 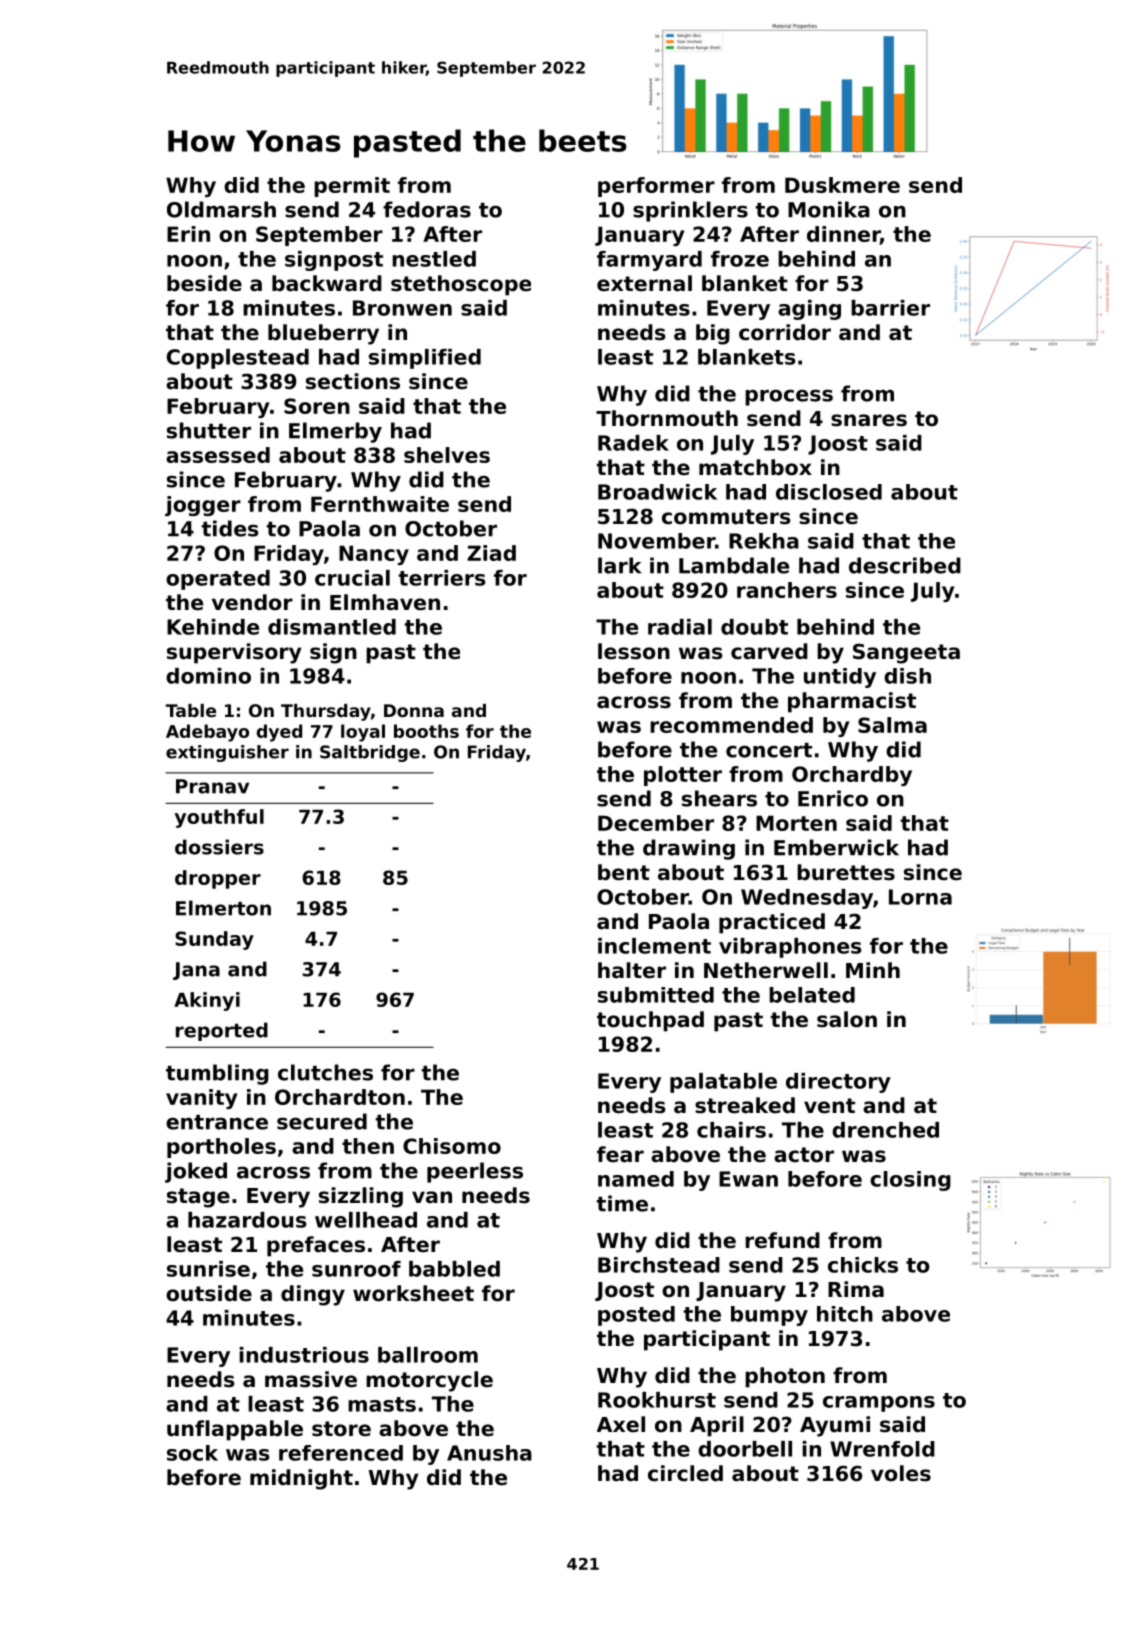 What do you see at coordinates (842, 185) in the screenshot?
I see `Duskmere` at bounding box center [842, 185].
